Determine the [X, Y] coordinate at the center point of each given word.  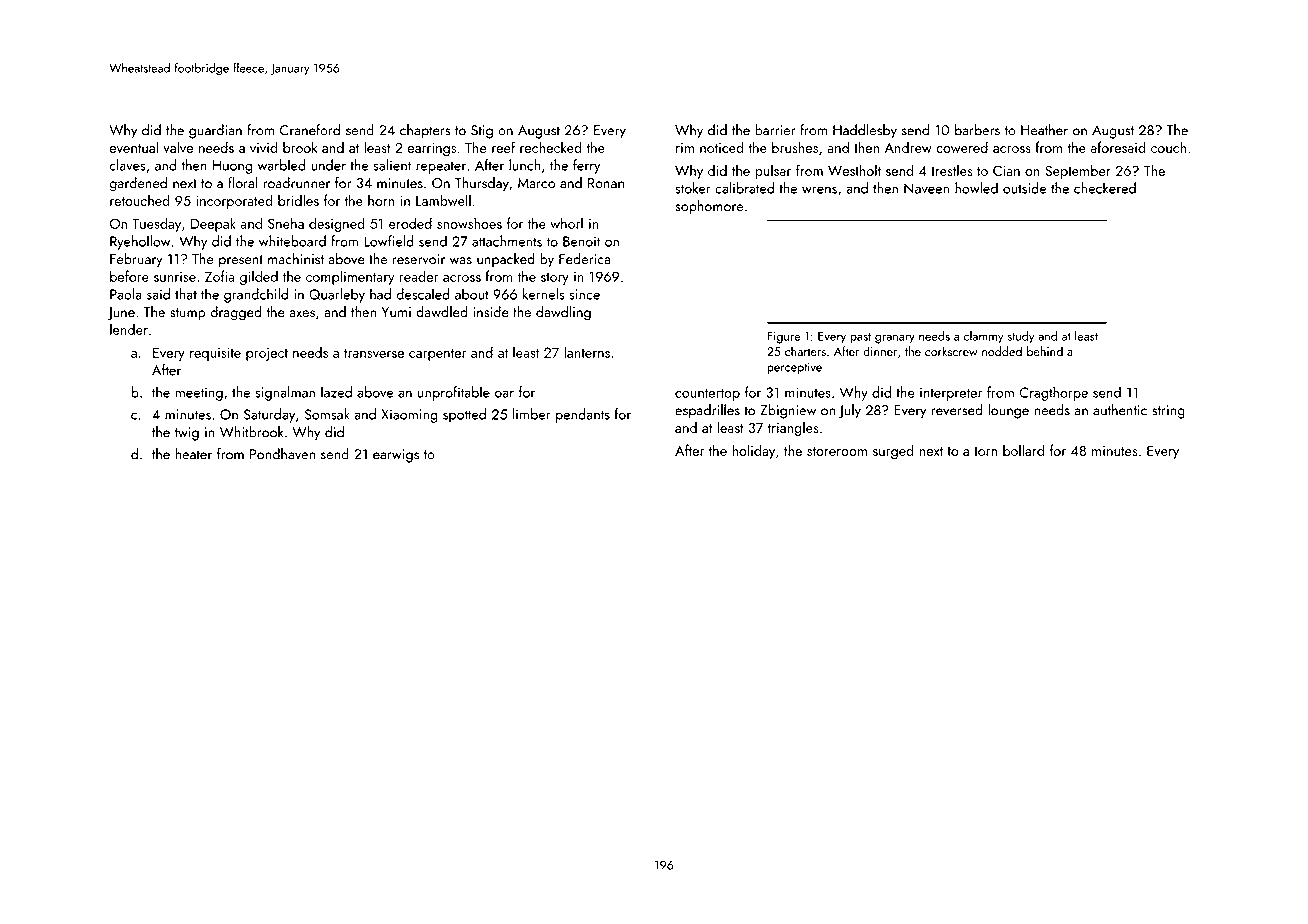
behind [1045, 351]
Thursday [482, 184]
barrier [775, 130]
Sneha [286, 223]
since [584, 294]
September [1078, 171]
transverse [374, 353]
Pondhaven [282, 454]
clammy [984, 337]
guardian [215, 131]
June [121, 314]
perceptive [794, 368]
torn [985, 451]
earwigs [396, 456]
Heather [1044, 130]
